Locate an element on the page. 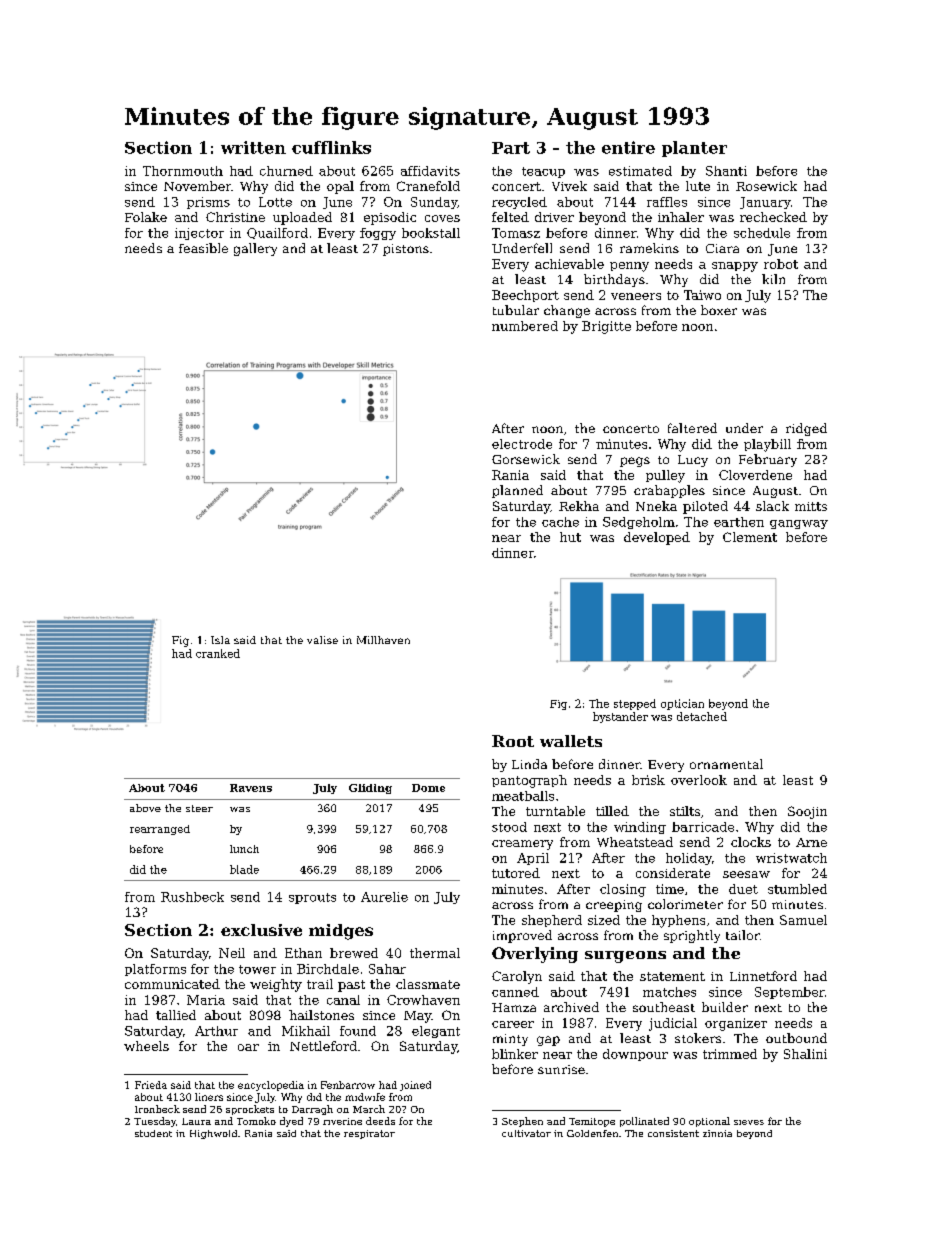 Image resolution: width=952 pixels, height=1233 pixels. Stephen is located at coordinates (522, 1122).
